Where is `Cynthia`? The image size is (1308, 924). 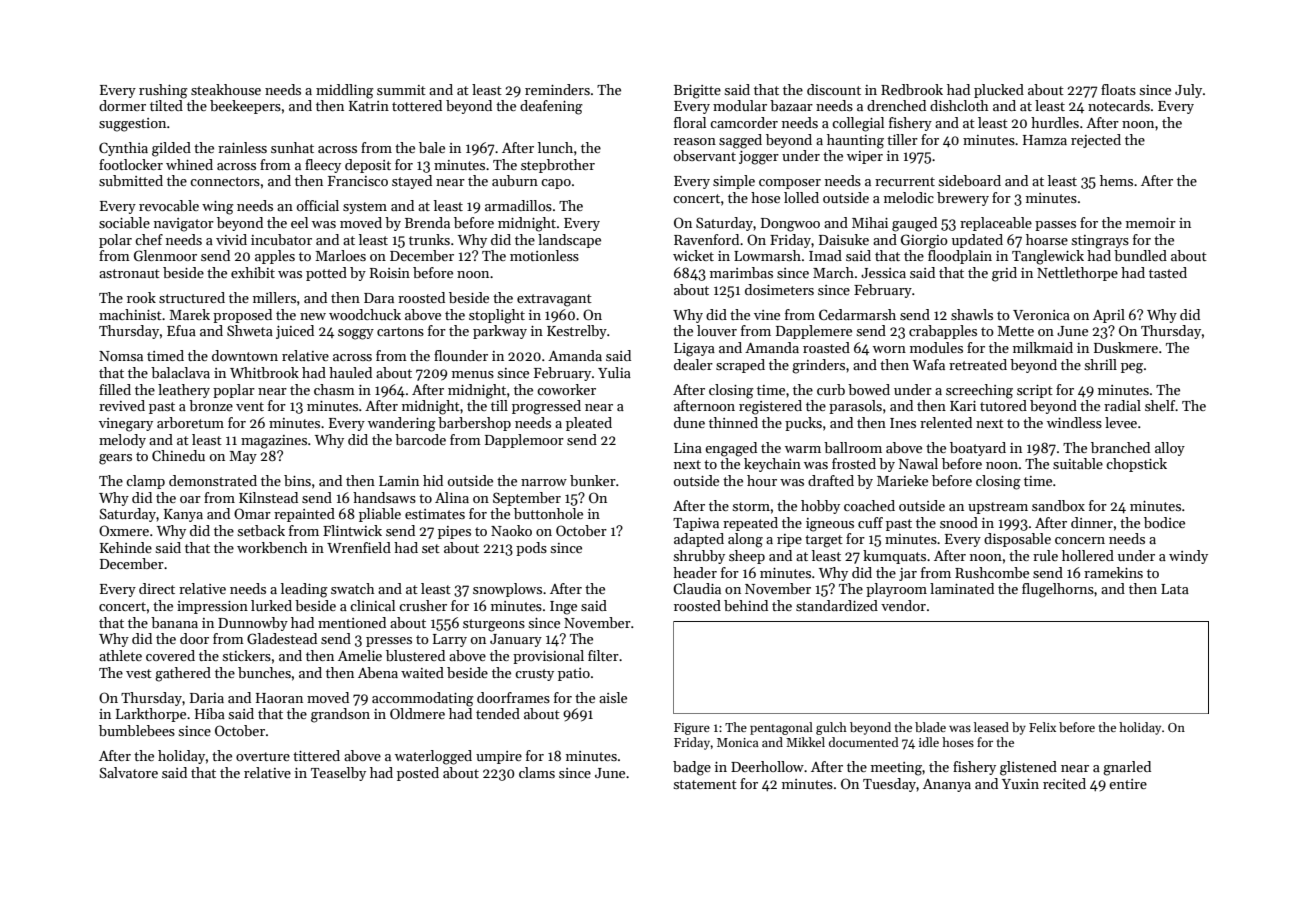
Cynthia is located at coordinates (123, 149).
